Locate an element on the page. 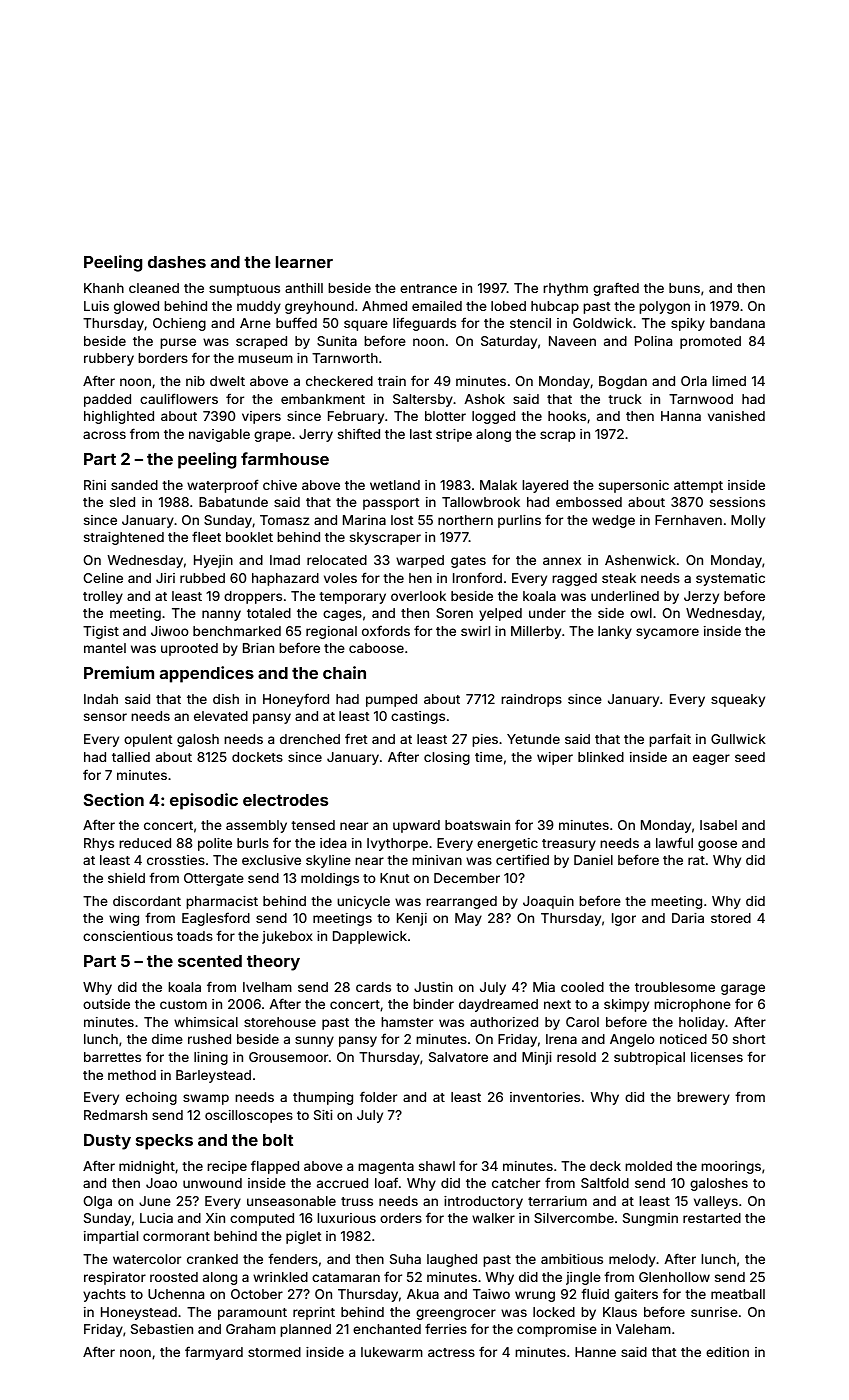 The height and width of the image is (1400, 849). truck is located at coordinates (625, 399).
